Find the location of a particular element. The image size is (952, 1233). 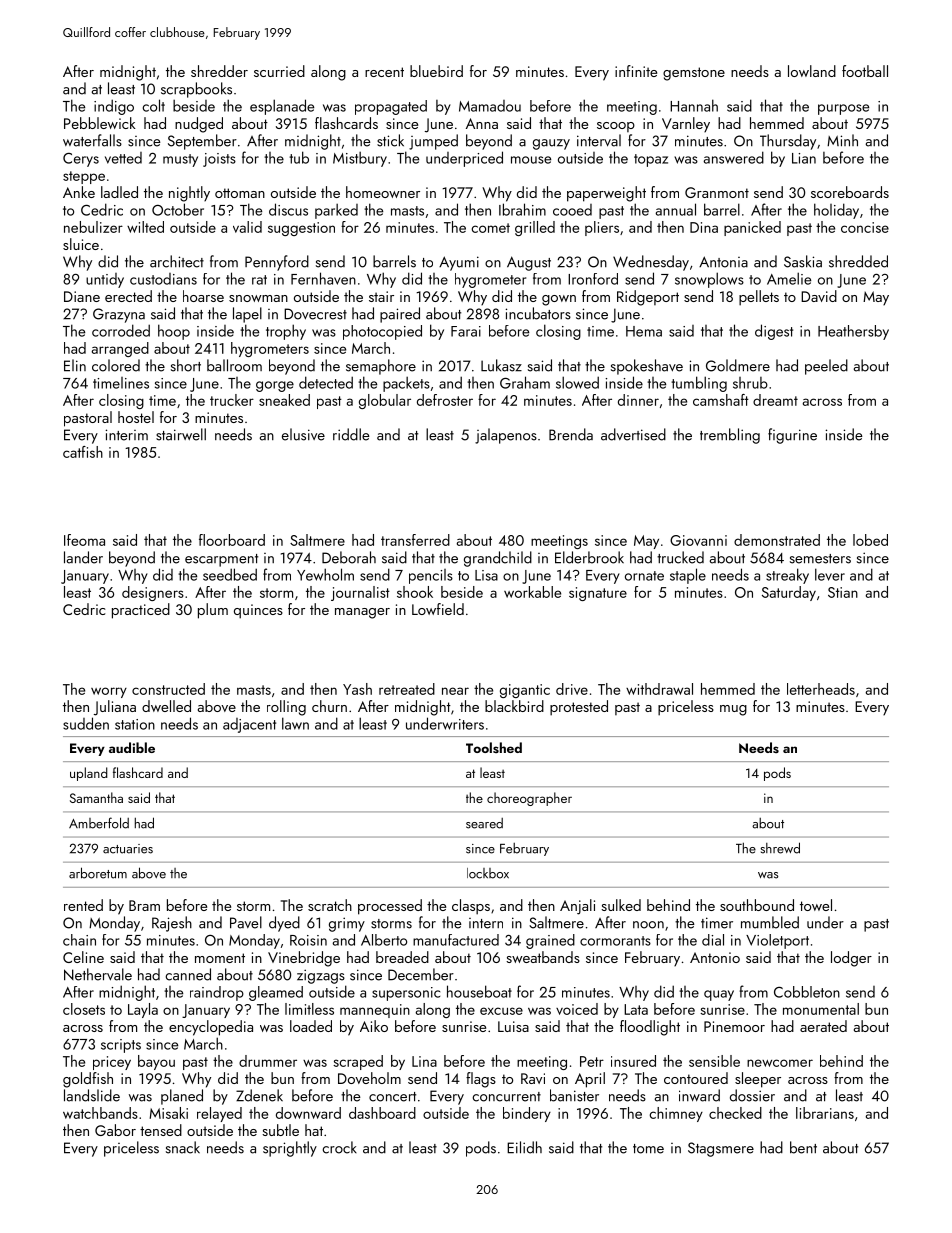

Eilidh is located at coordinates (524, 1147).
